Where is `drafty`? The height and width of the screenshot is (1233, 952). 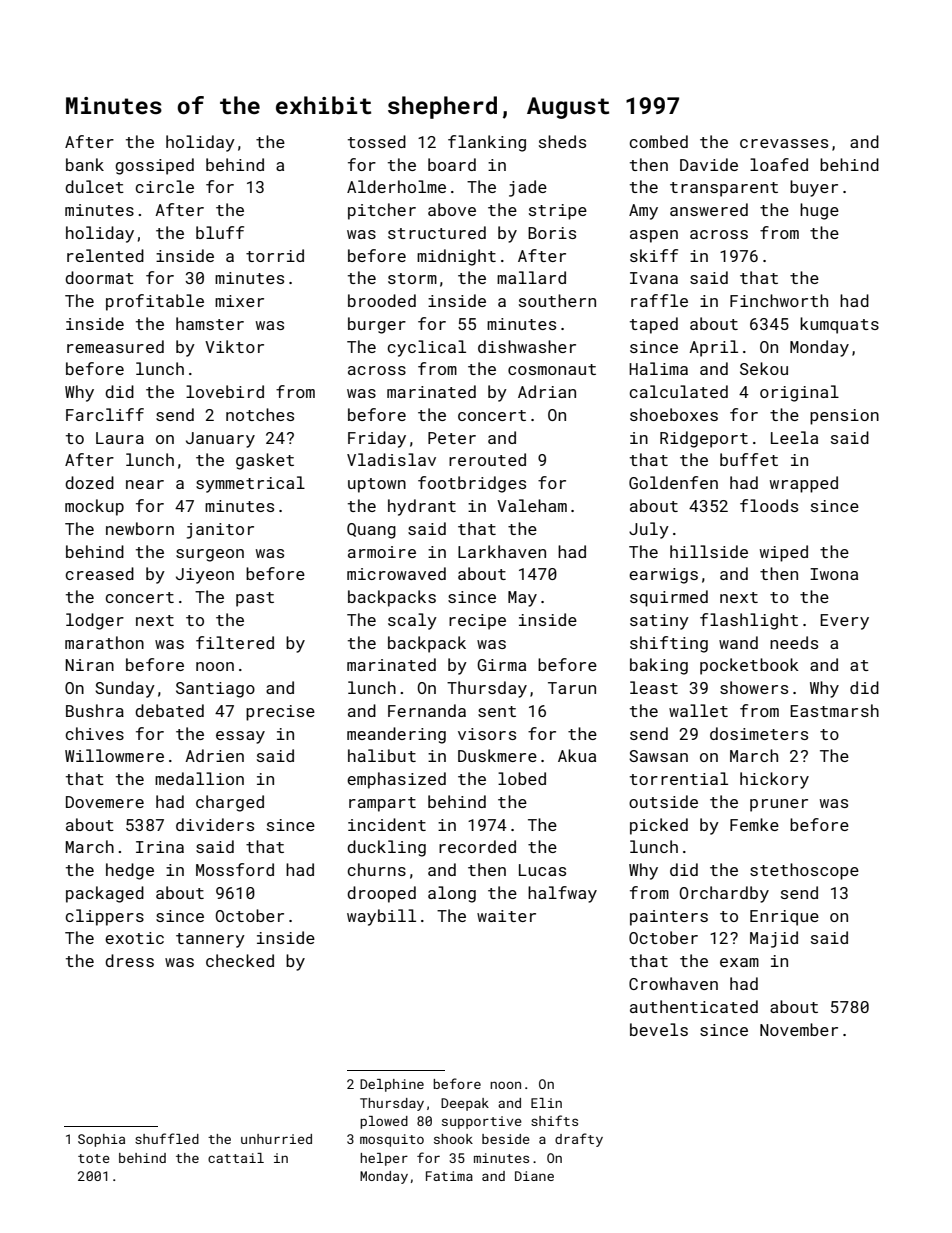 drafty is located at coordinates (579, 1140).
